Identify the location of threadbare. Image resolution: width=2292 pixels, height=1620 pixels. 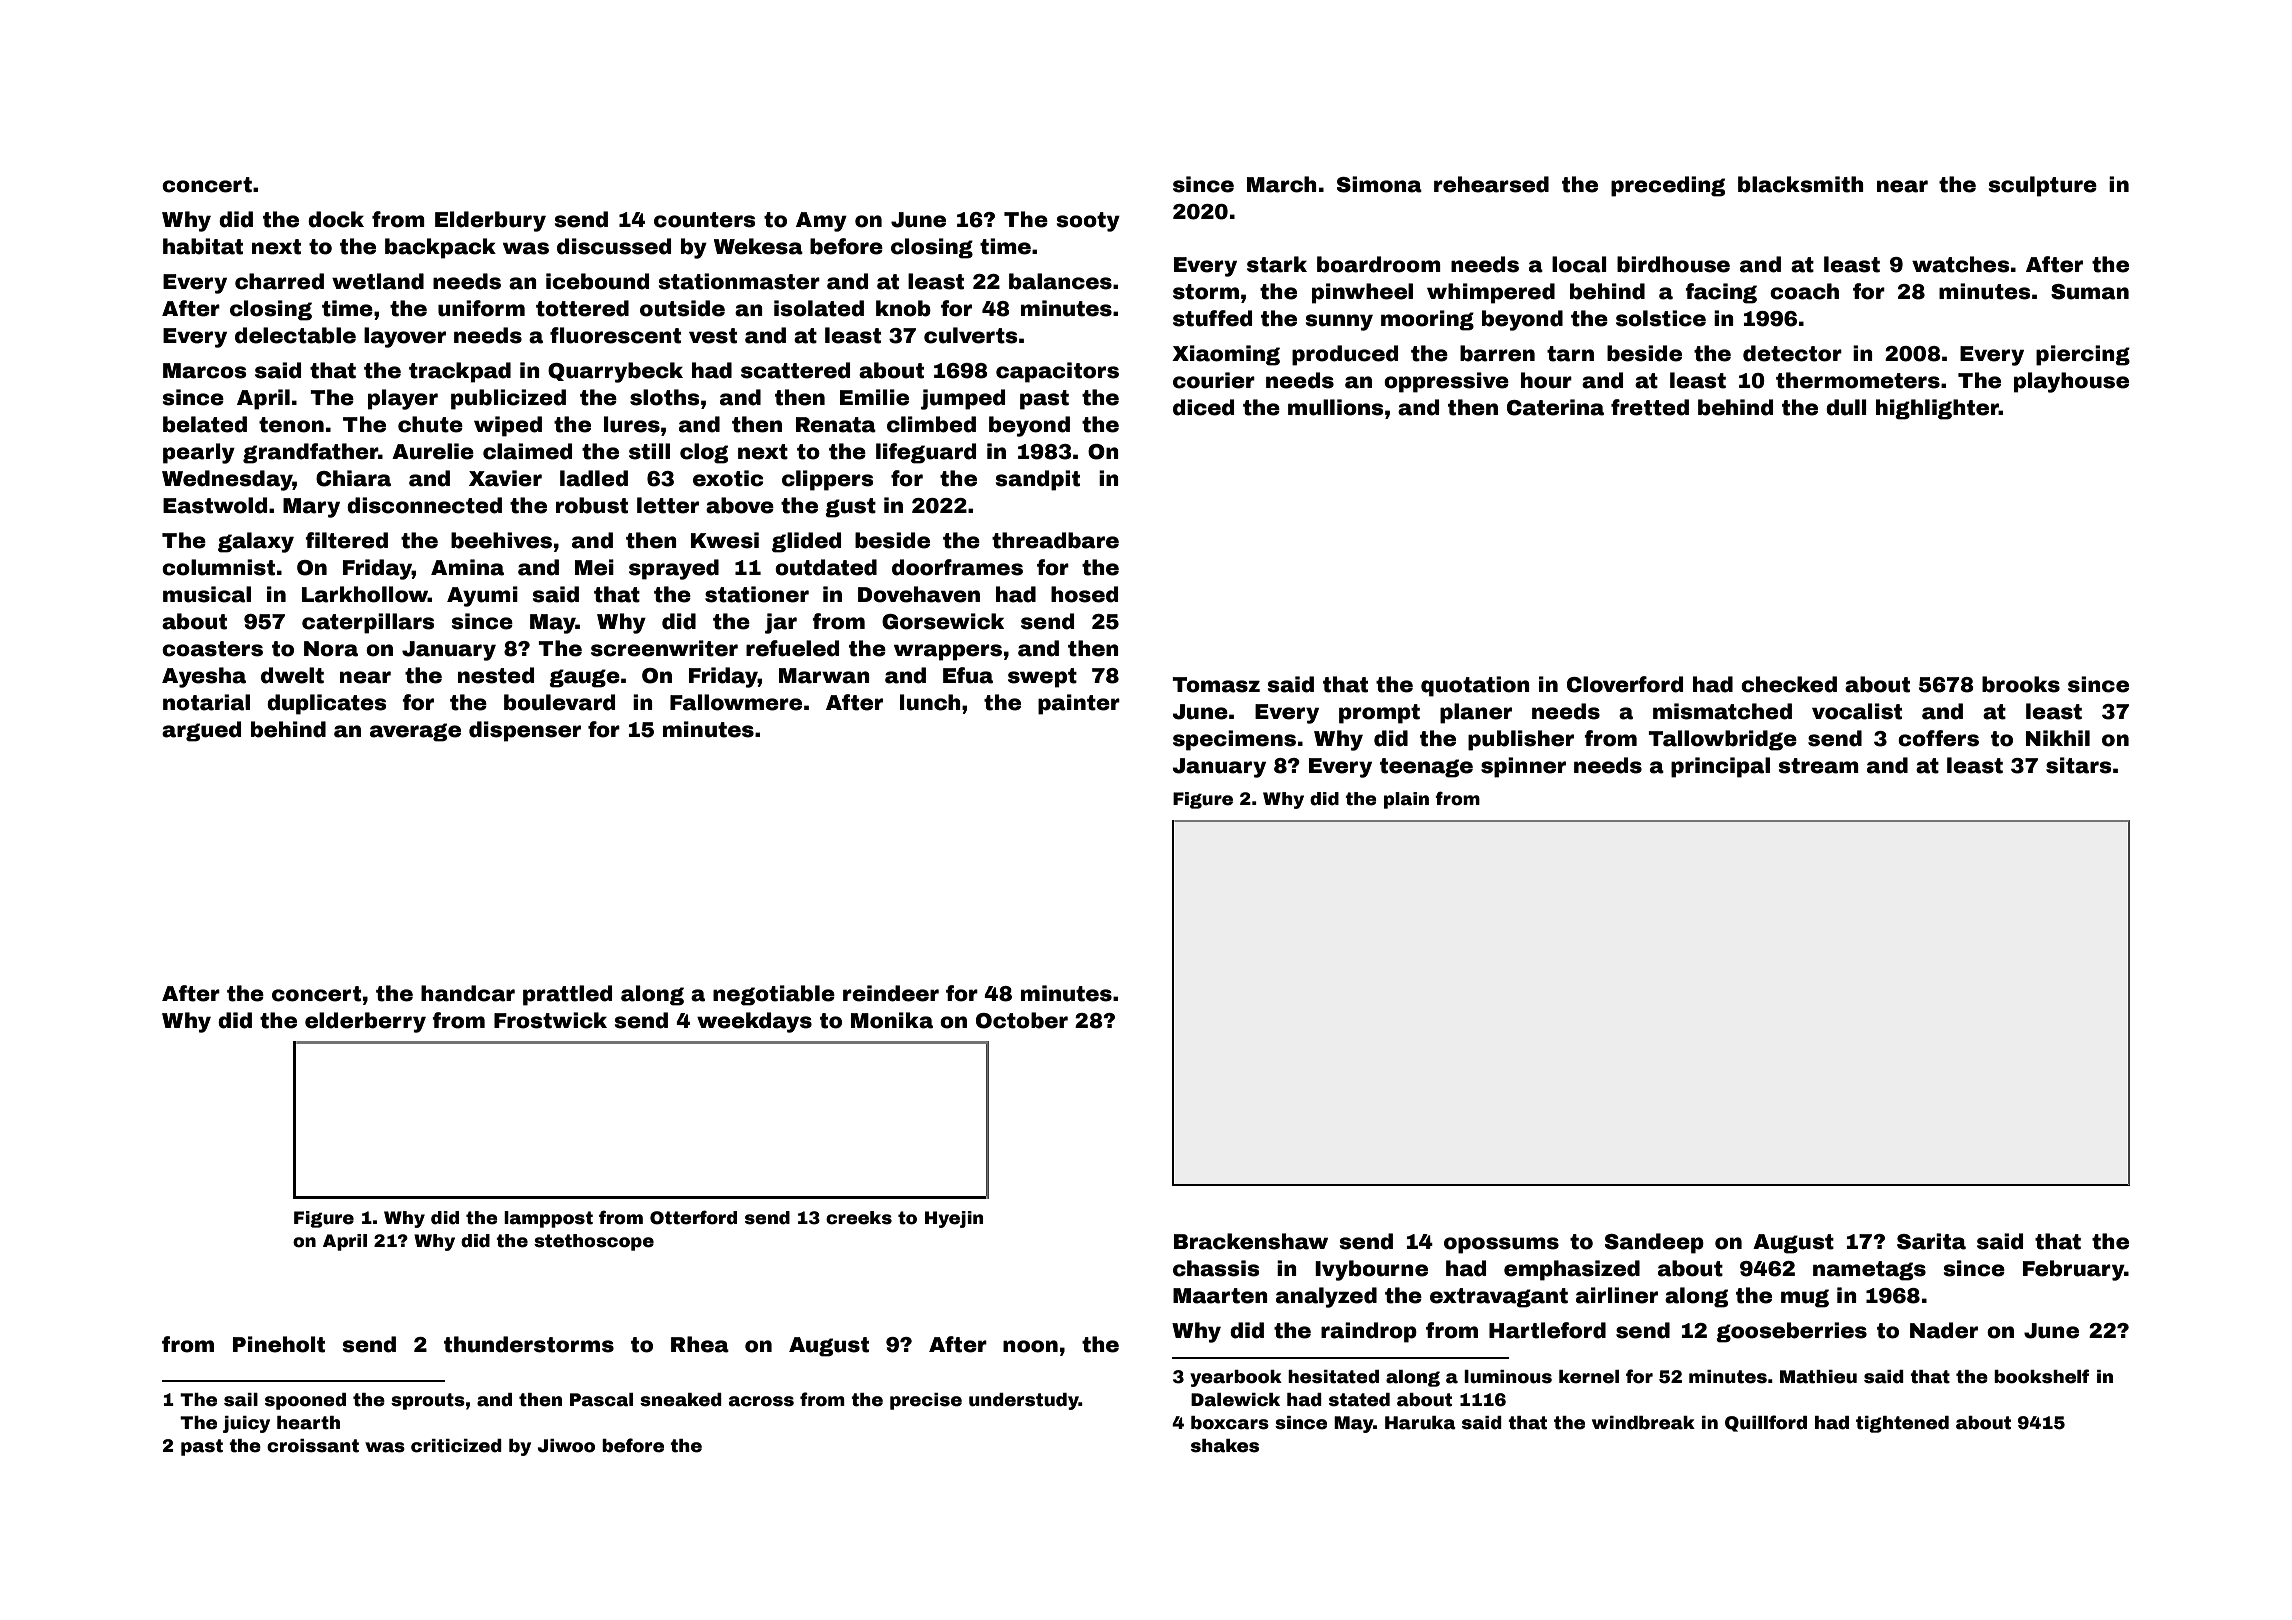
(1055, 540).
